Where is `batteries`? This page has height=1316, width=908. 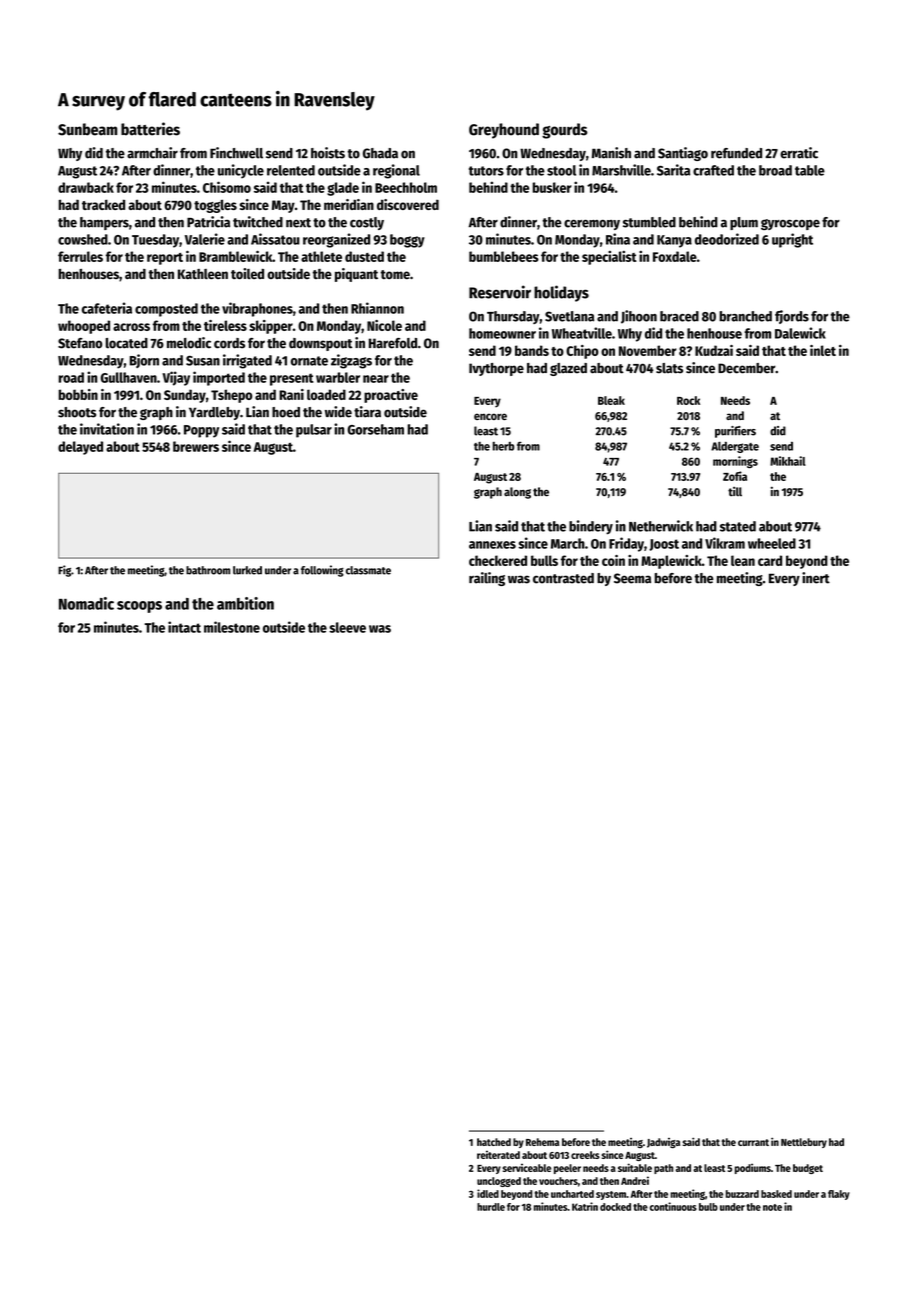 batteries is located at coordinates (150, 129).
